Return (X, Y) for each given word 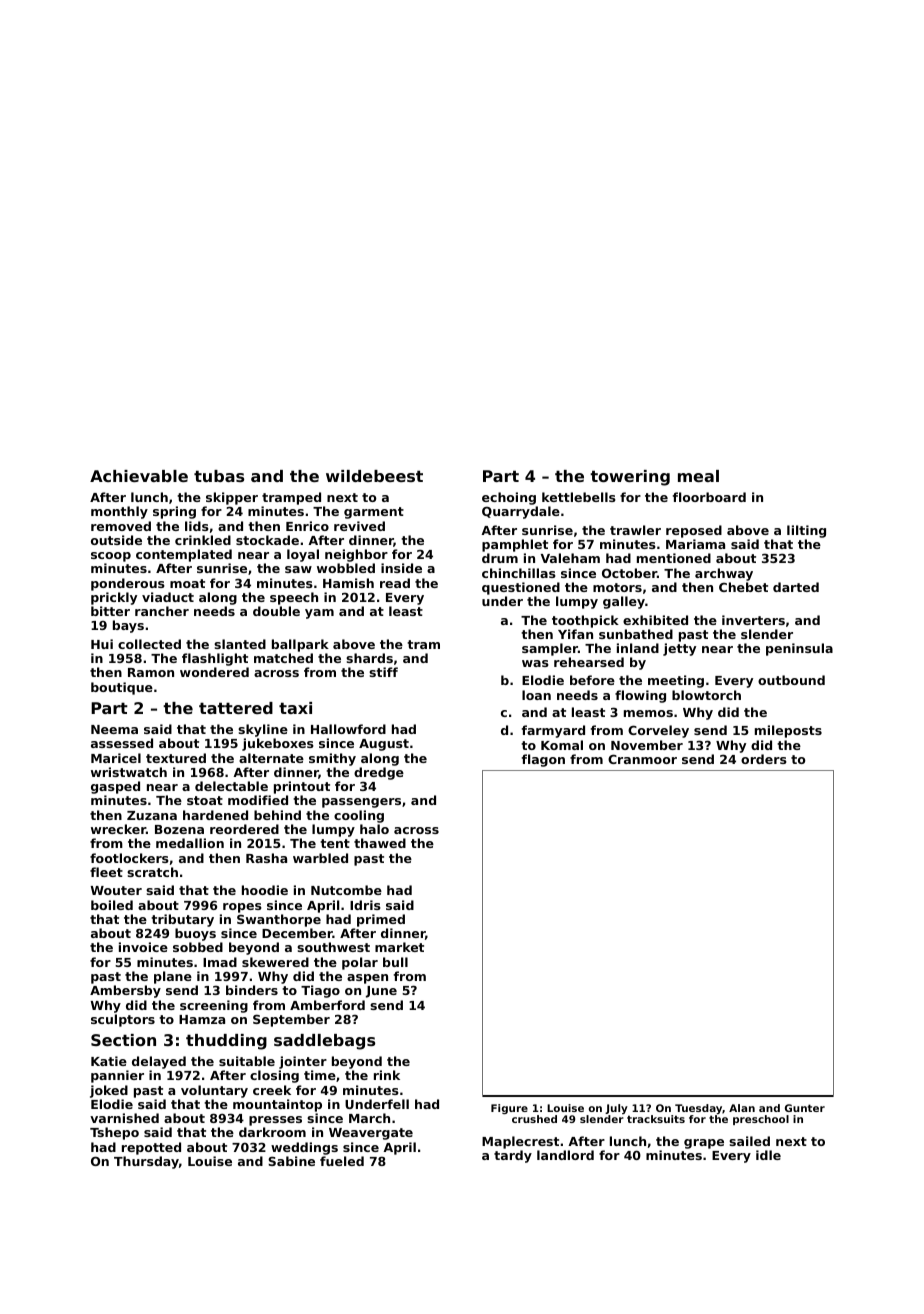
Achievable (139, 476)
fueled (342, 1161)
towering (630, 478)
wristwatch (129, 772)
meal (698, 476)
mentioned (674, 558)
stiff (383, 672)
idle (768, 1155)
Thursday (146, 1162)
